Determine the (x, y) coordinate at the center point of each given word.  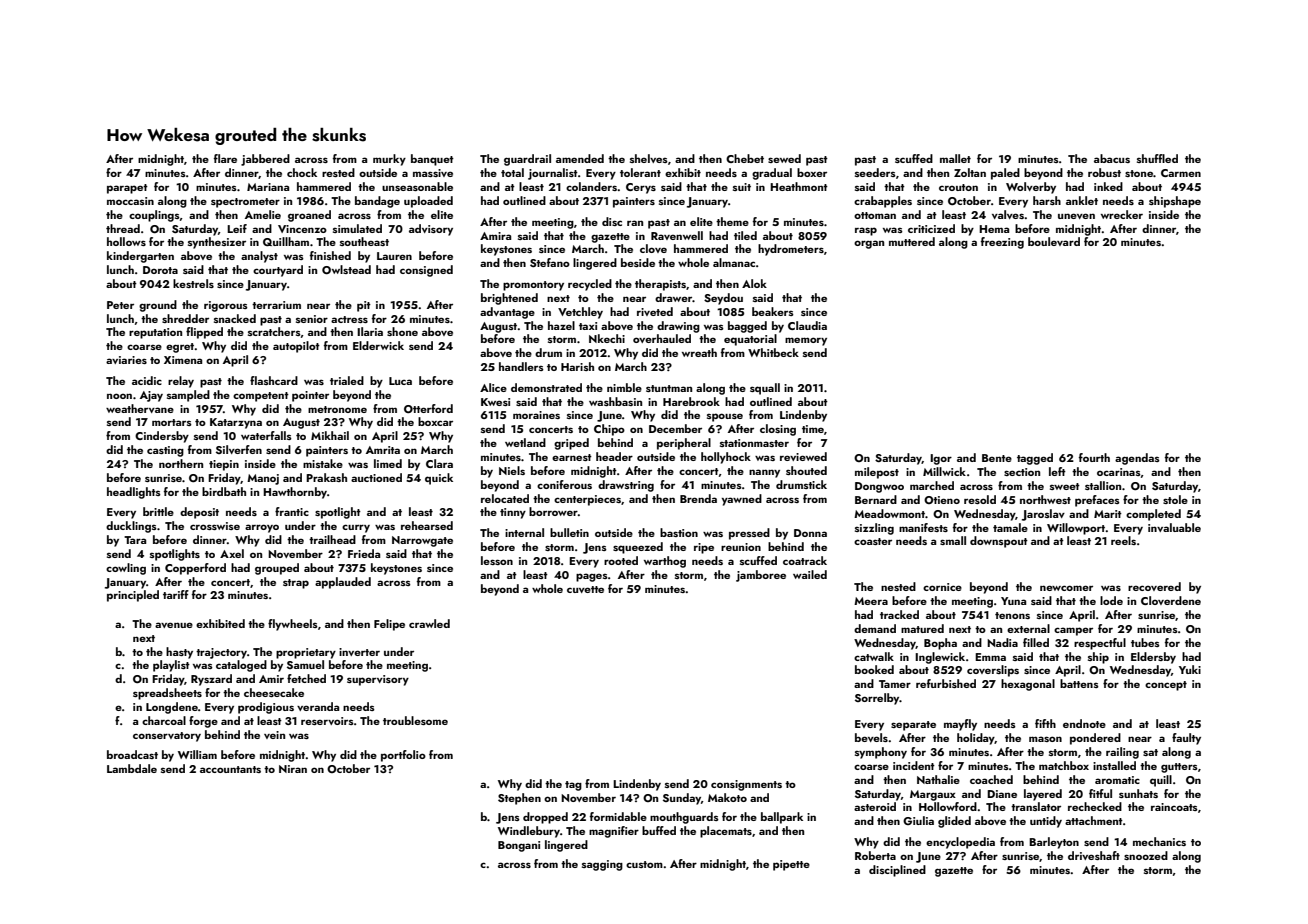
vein (274, 735)
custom (644, 864)
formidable (618, 816)
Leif (237, 228)
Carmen (1181, 173)
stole (1175, 499)
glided (954, 822)
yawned (742, 500)
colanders (592, 186)
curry (356, 528)
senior (312, 319)
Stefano (550, 262)
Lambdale (132, 768)
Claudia (807, 325)
